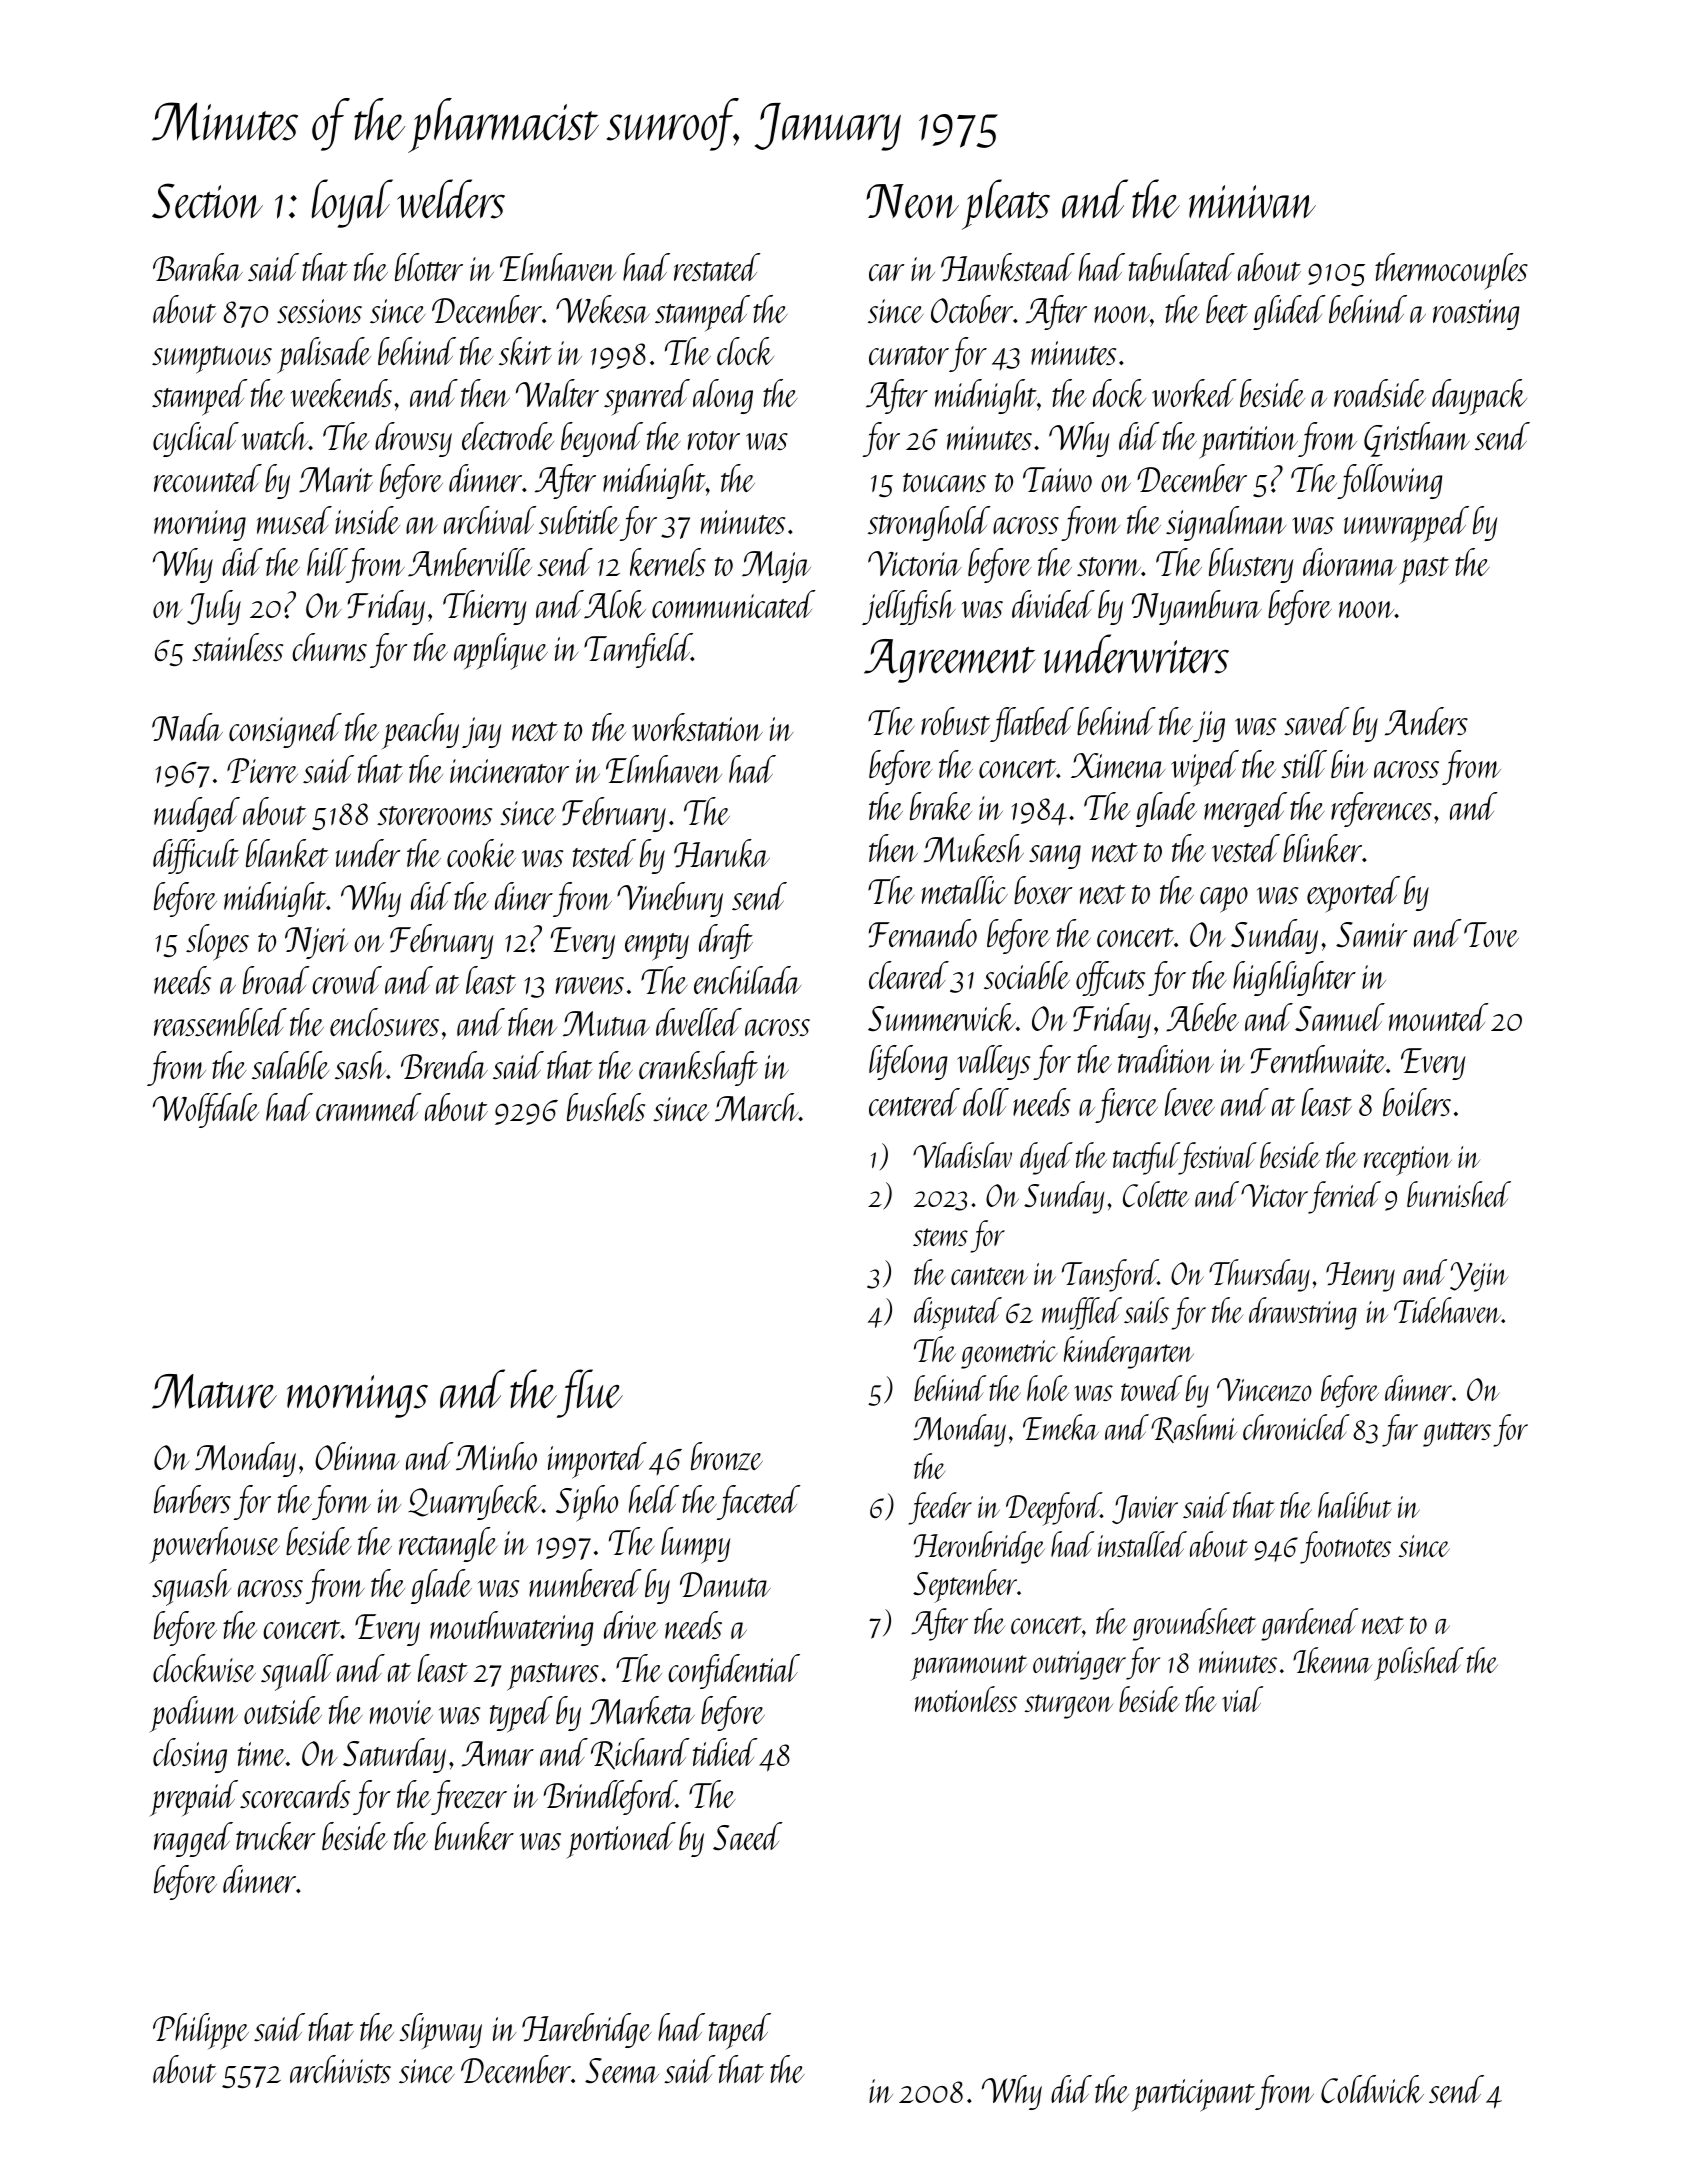 The image size is (1683, 2178). I want to click on inside, so click(367, 520).
